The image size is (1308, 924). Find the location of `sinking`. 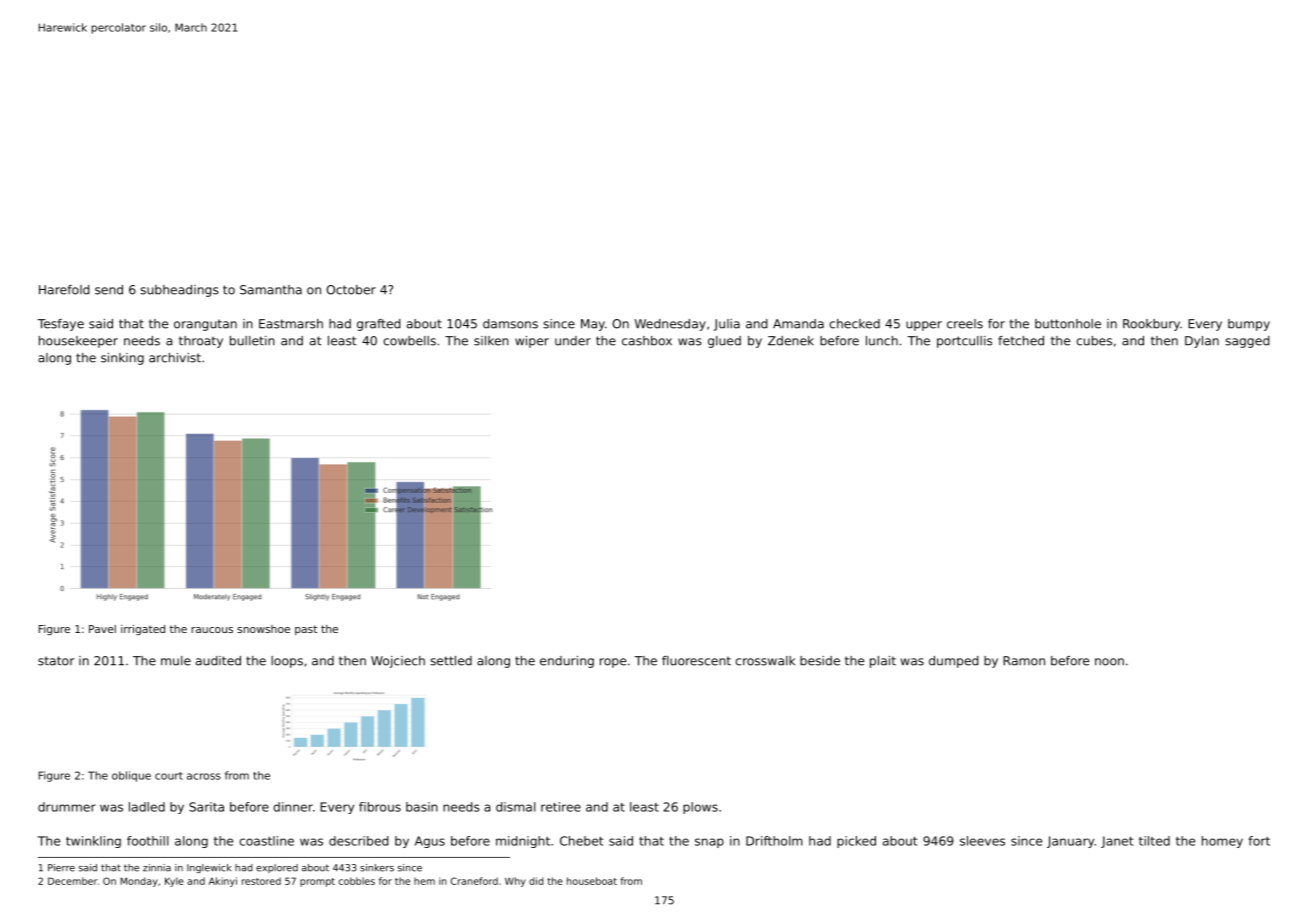

sinking is located at coordinates (122, 359).
